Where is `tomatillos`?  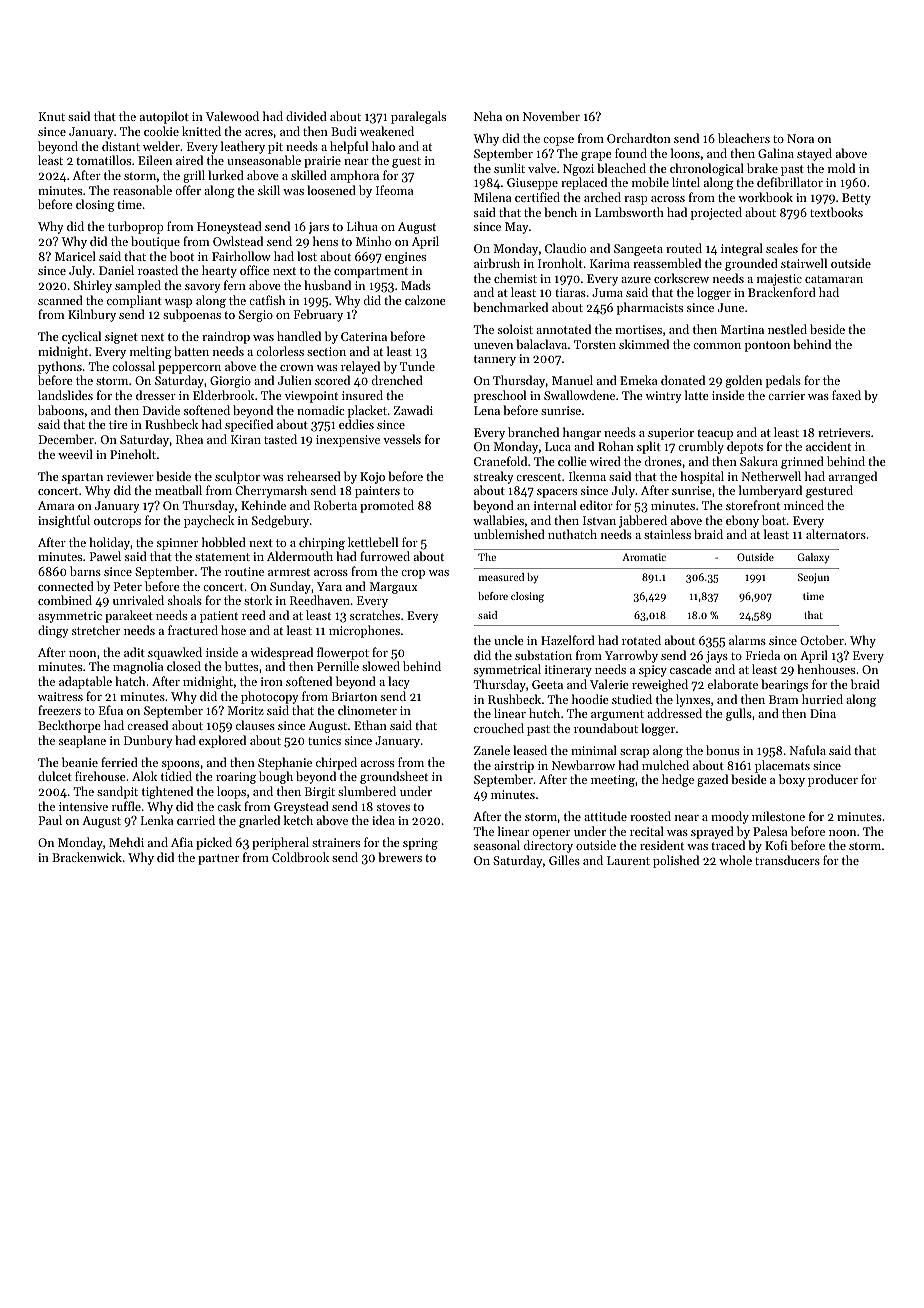 tomatillos is located at coordinates (103, 160).
